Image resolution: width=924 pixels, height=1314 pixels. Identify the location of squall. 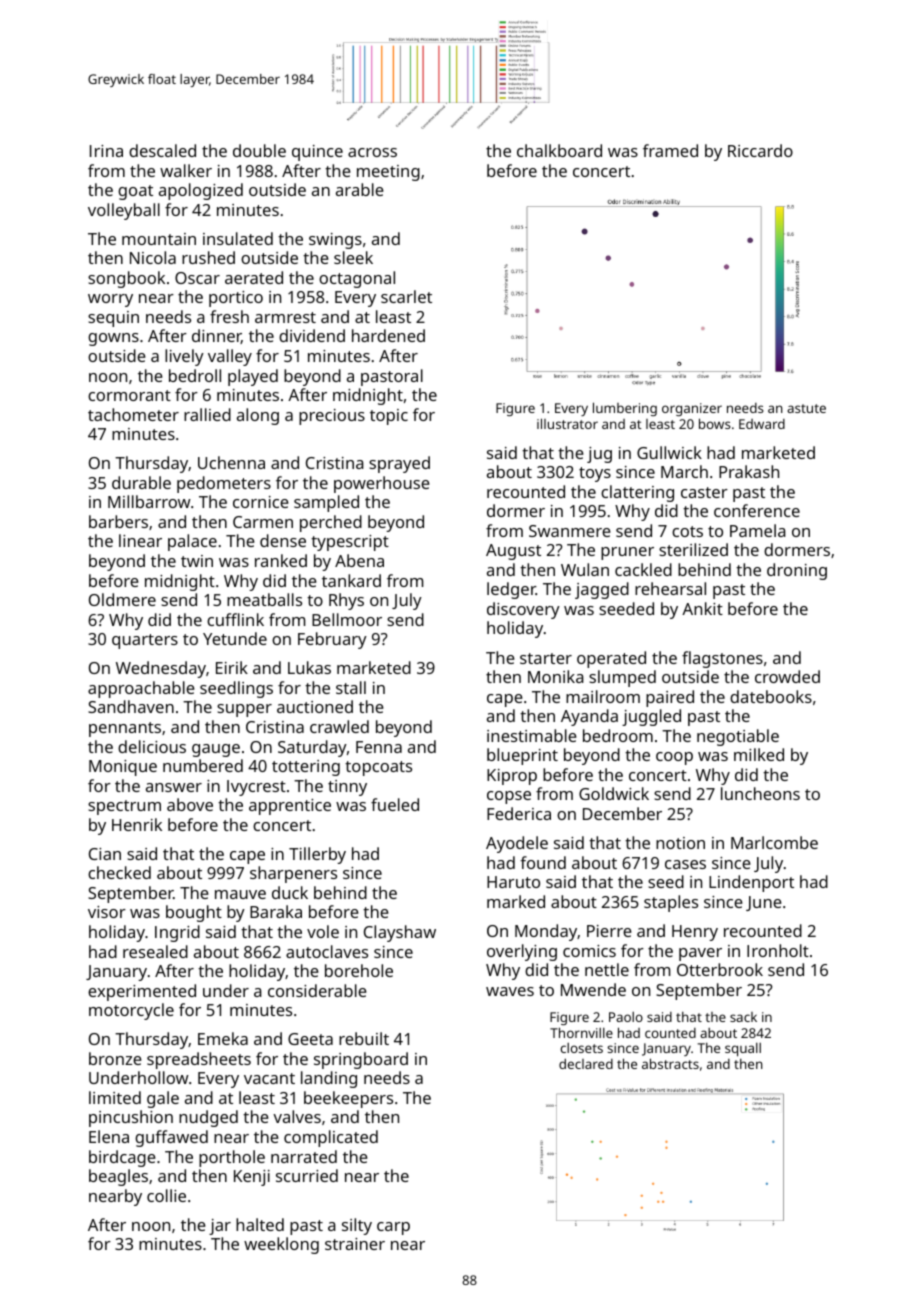
(743, 1050).
